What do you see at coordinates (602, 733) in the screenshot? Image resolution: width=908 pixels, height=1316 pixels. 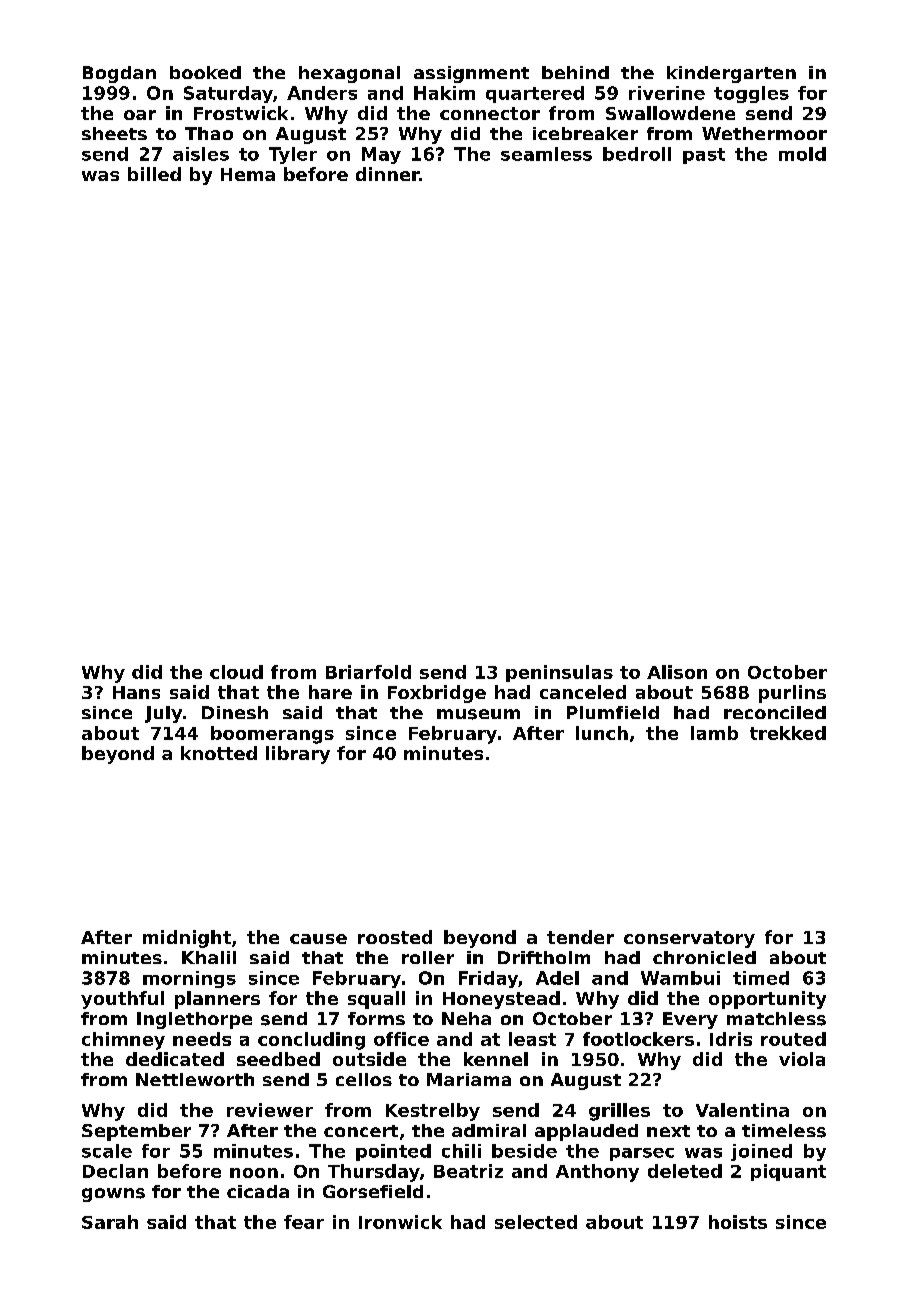 I see `lunch` at bounding box center [602, 733].
